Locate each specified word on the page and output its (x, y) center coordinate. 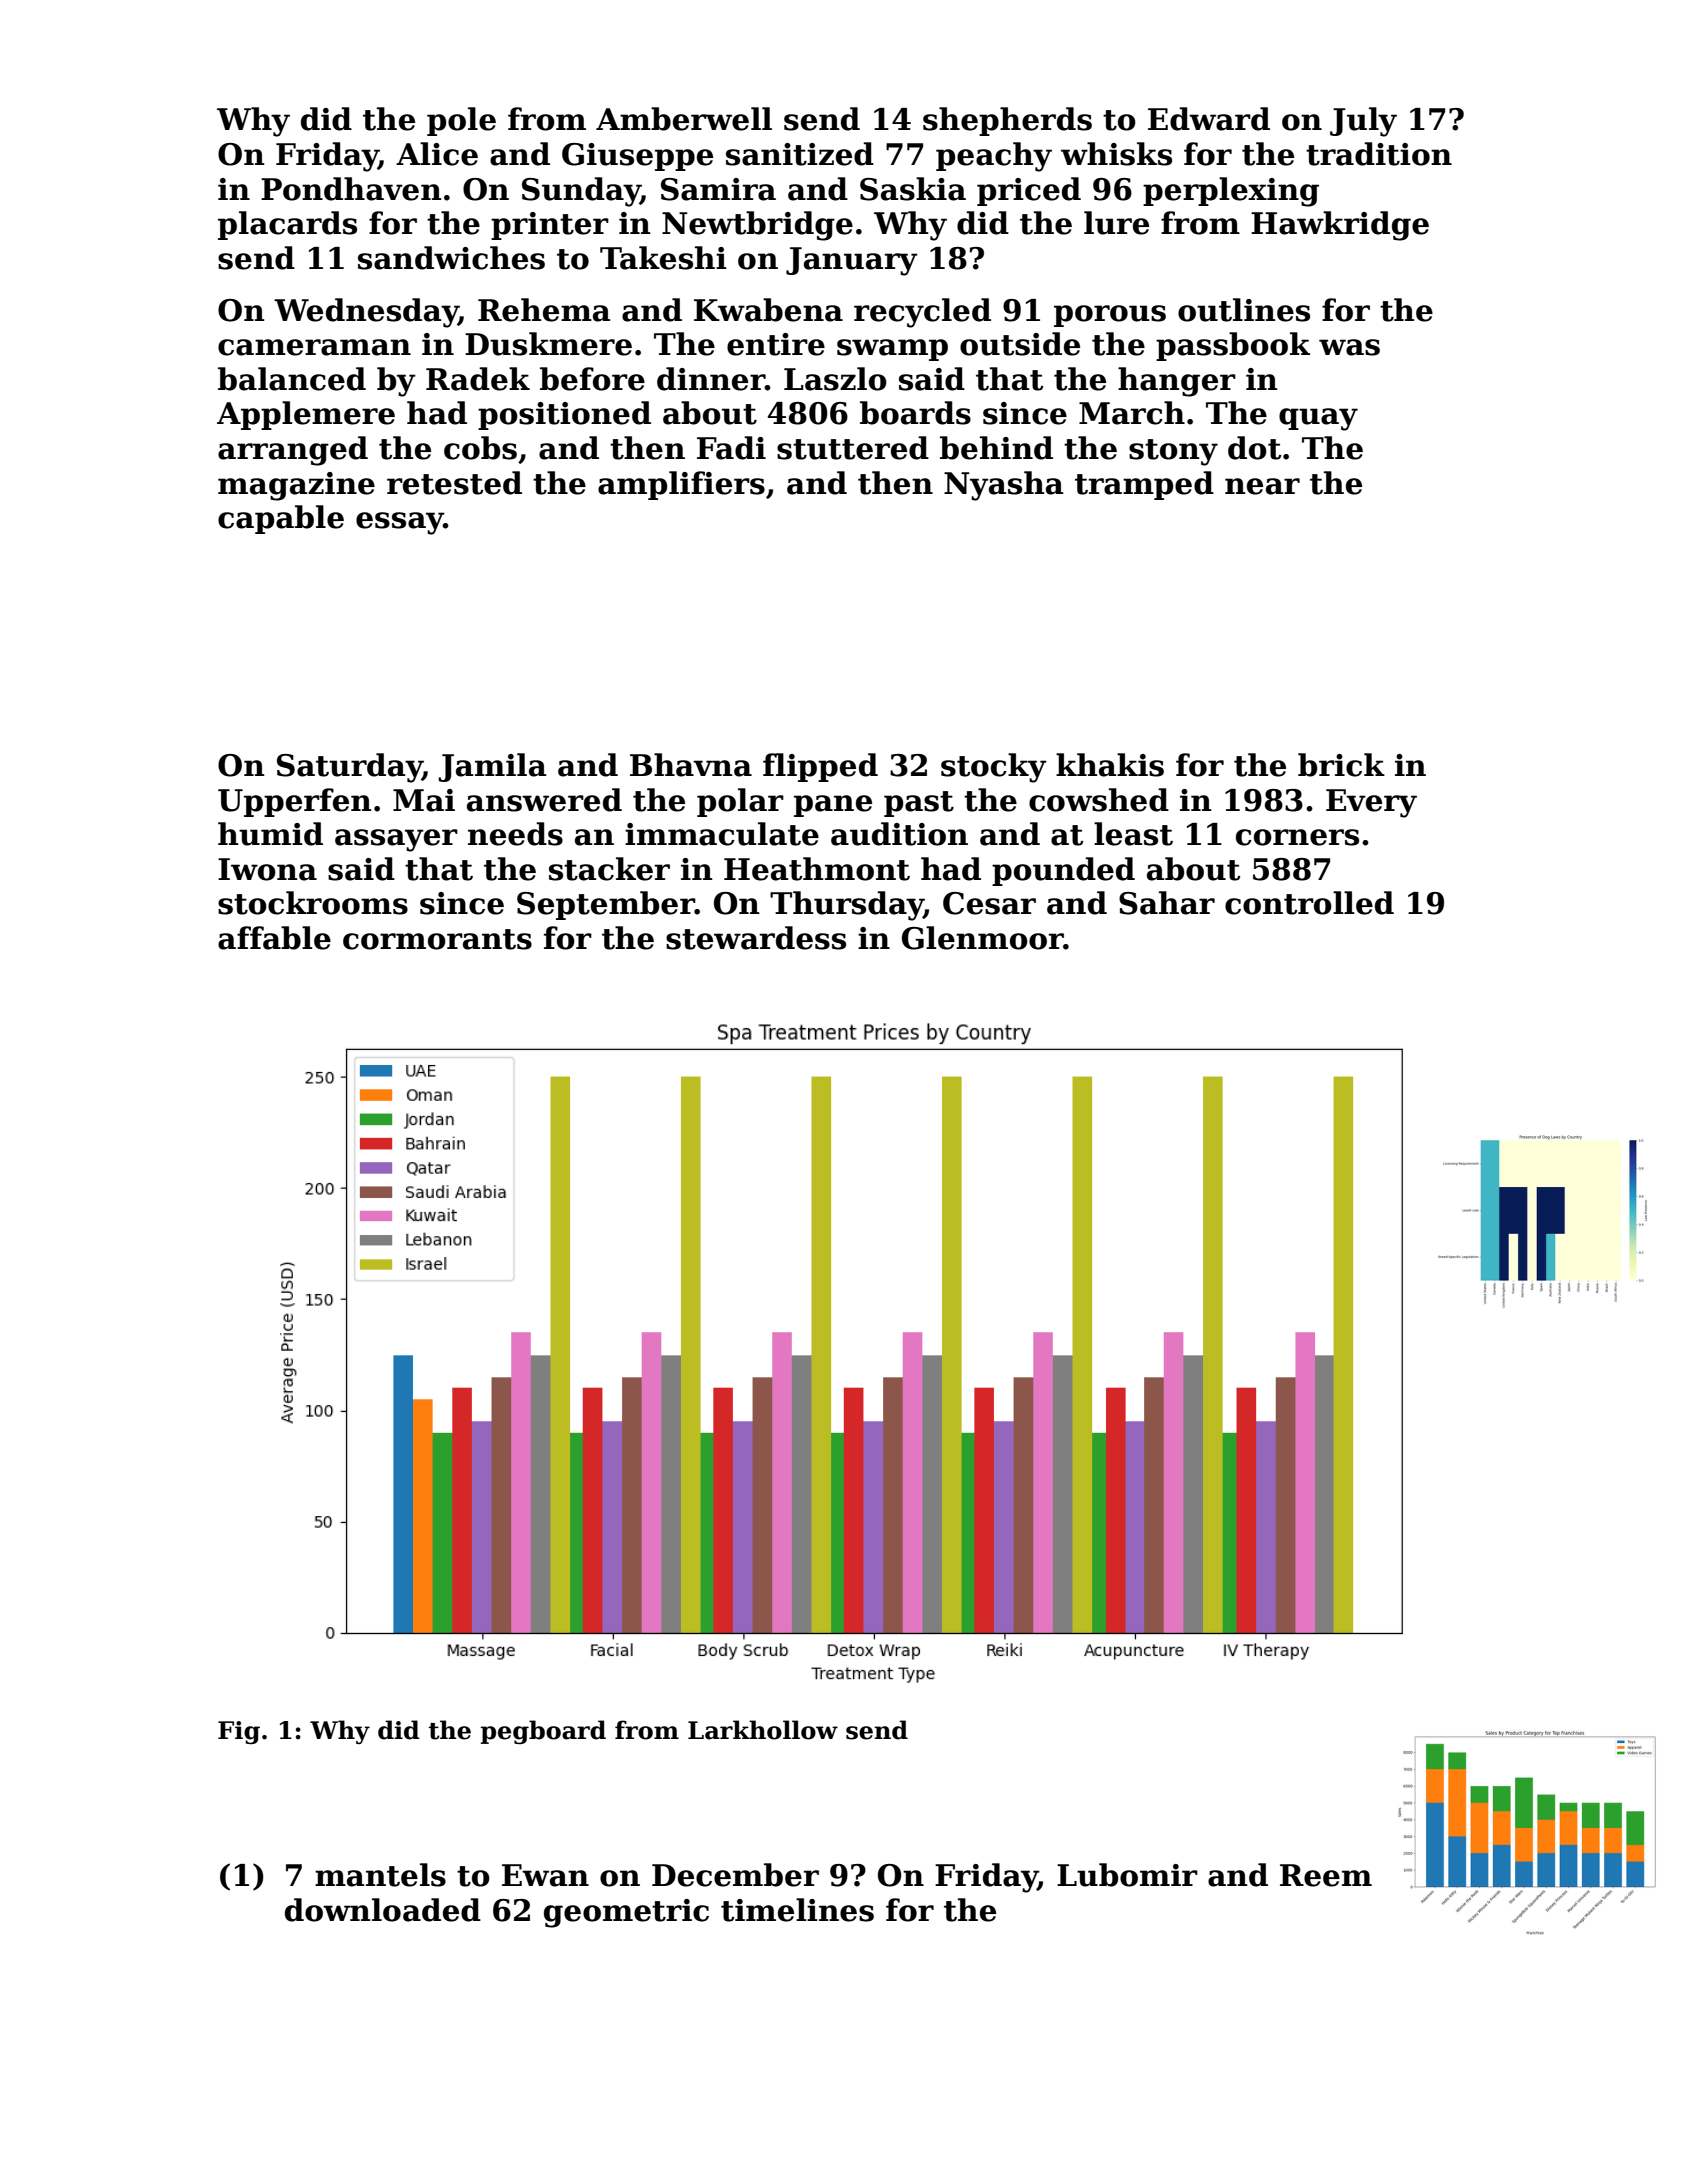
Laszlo (835, 379)
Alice (437, 154)
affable (274, 938)
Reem (1326, 1875)
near (1262, 486)
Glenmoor (983, 938)
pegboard (543, 1732)
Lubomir (1127, 1875)
